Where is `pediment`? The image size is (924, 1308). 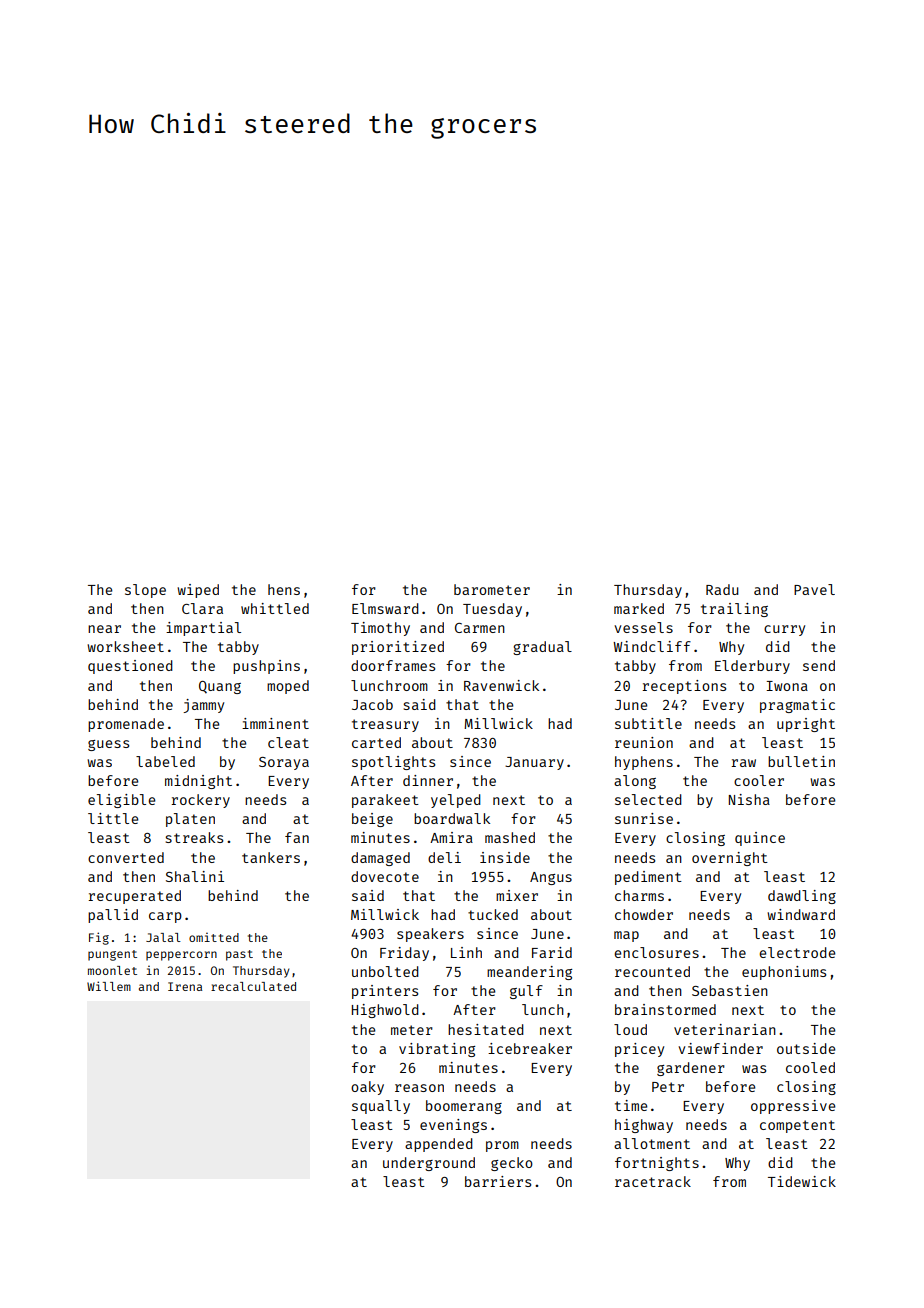 pediment is located at coordinates (648, 878).
